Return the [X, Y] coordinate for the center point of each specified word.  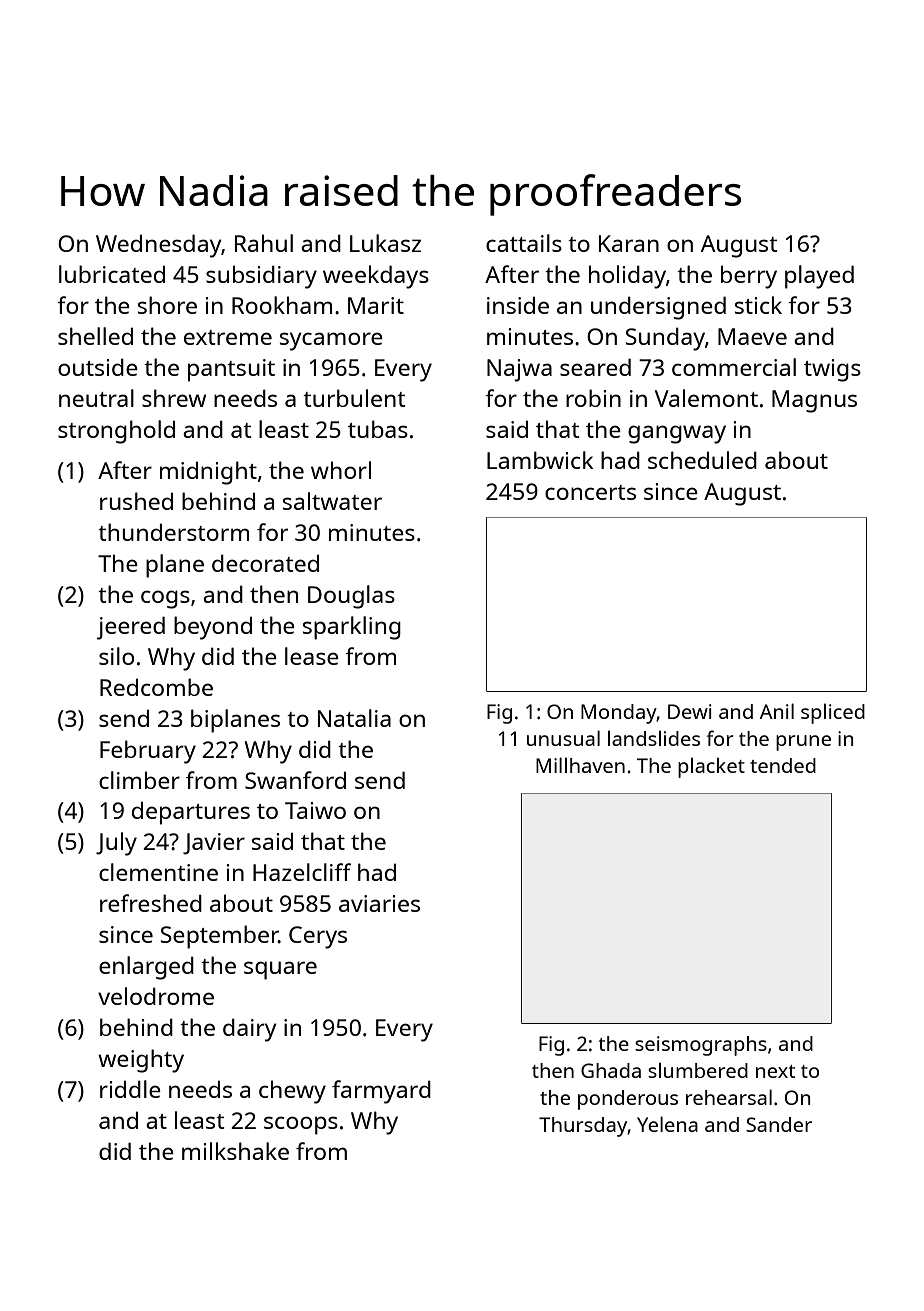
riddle [130, 1089]
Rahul [264, 243]
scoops [301, 1125]
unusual [563, 738]
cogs [165, 599]
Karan [629, 243]
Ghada [611, 1070]
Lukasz [385, 243]
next [775, 1071]
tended [783, 765]
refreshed [151, 903]
